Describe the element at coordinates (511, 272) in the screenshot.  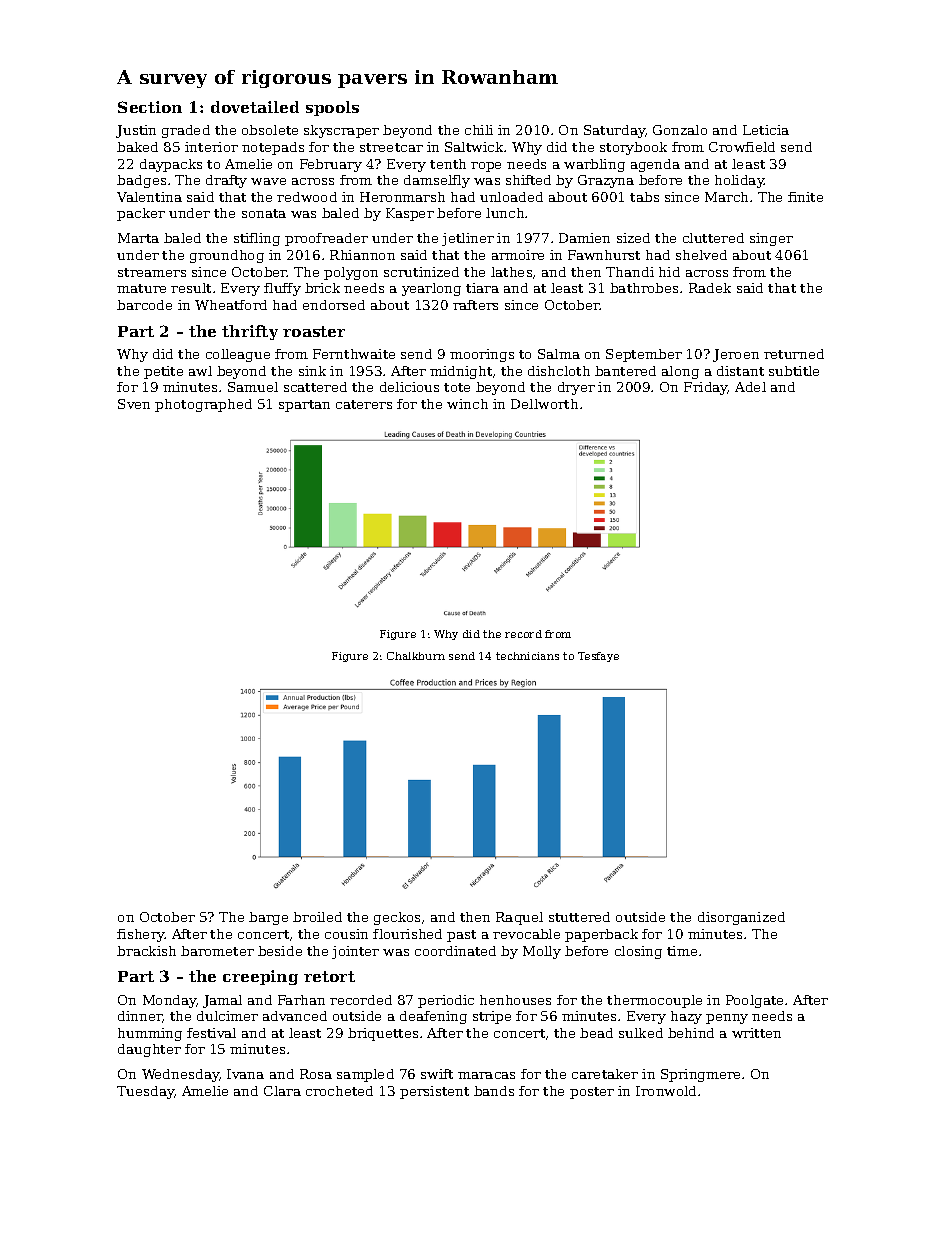
I see `lathes` at that location.
